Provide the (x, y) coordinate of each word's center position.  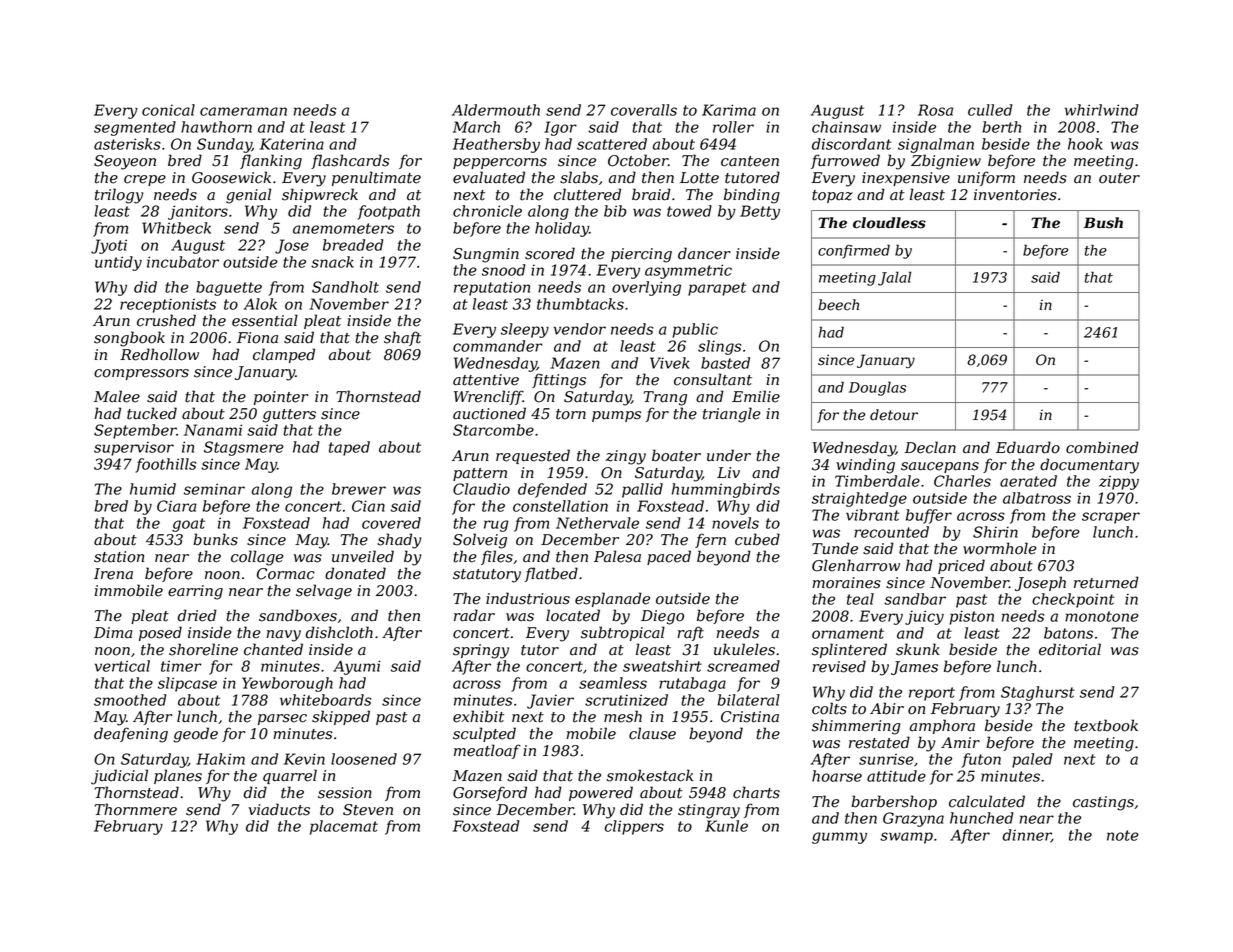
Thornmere (136, 809)
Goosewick (231, 177)
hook (1085, 144)
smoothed (130, 700)
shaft (402, 338)
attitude (896, 776)
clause (652, 733)
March (476, 127)
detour (894, 415)
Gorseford (490, 793)
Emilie (756, 396)
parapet (717, 289)
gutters (289, 416)
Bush (1103, 223)
